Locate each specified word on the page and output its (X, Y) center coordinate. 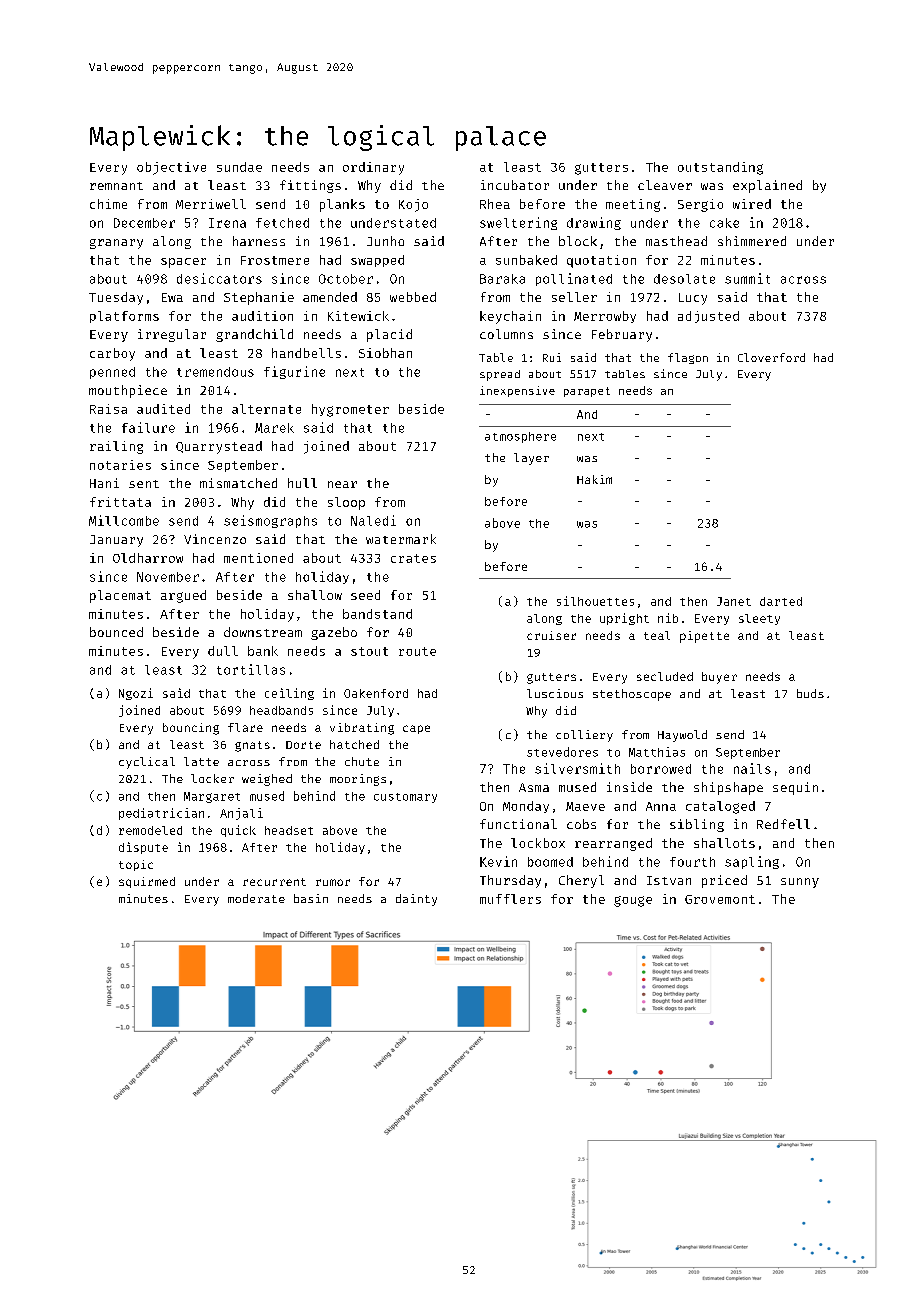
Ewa (172, 297)
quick (238, 831)
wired (752, 204)
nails (752, 768)
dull (223, 651)
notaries (120, 465)
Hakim (594, 479)
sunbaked (526, 260)
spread (500, 375)
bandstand (377, 614)
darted (781, 601)
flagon (688, 358)
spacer (183, 263)
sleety (759, 619)
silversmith (577, 768)
